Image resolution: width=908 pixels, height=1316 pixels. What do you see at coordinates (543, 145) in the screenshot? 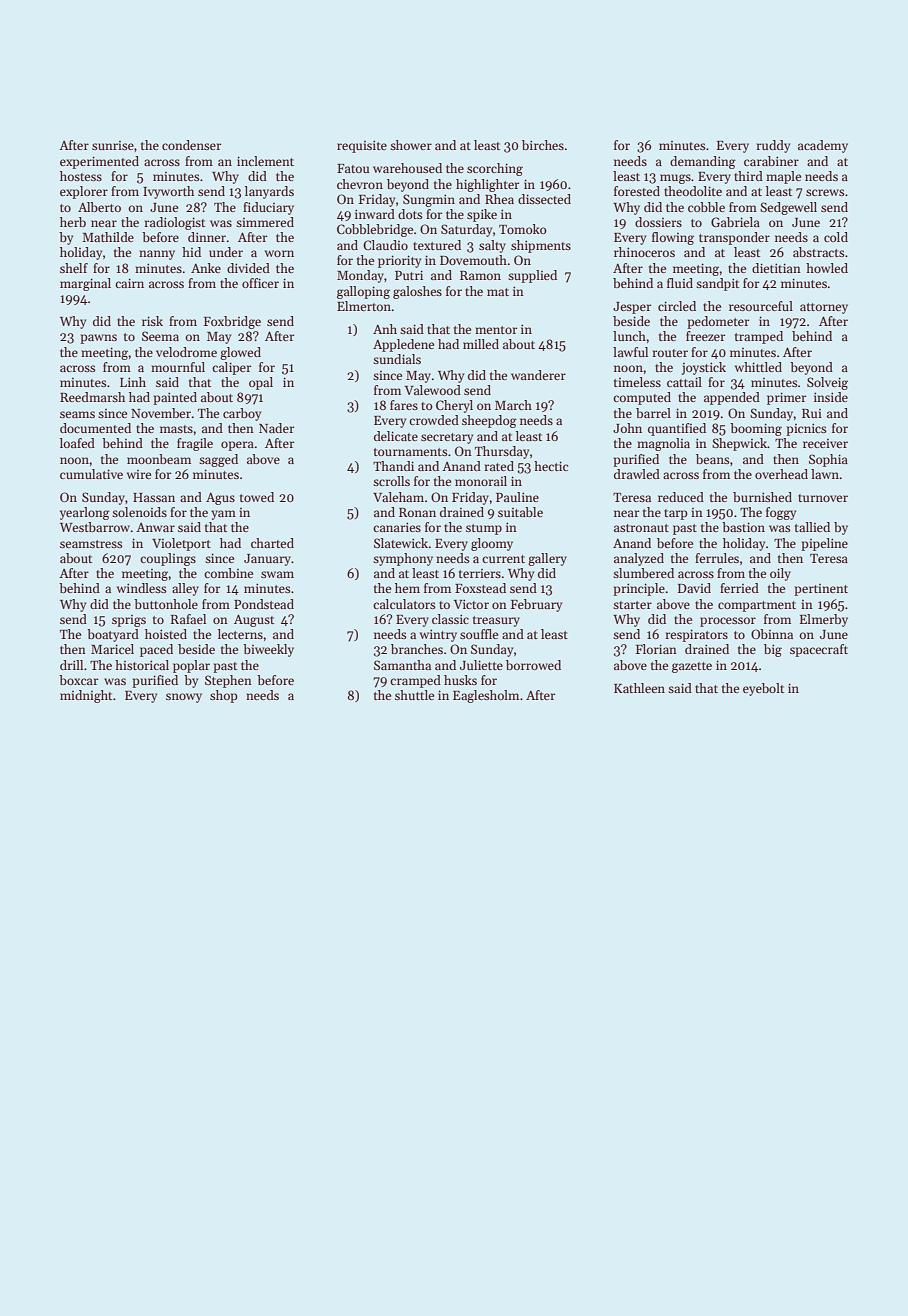
I see `birches` at bounding box center [543, 145].
